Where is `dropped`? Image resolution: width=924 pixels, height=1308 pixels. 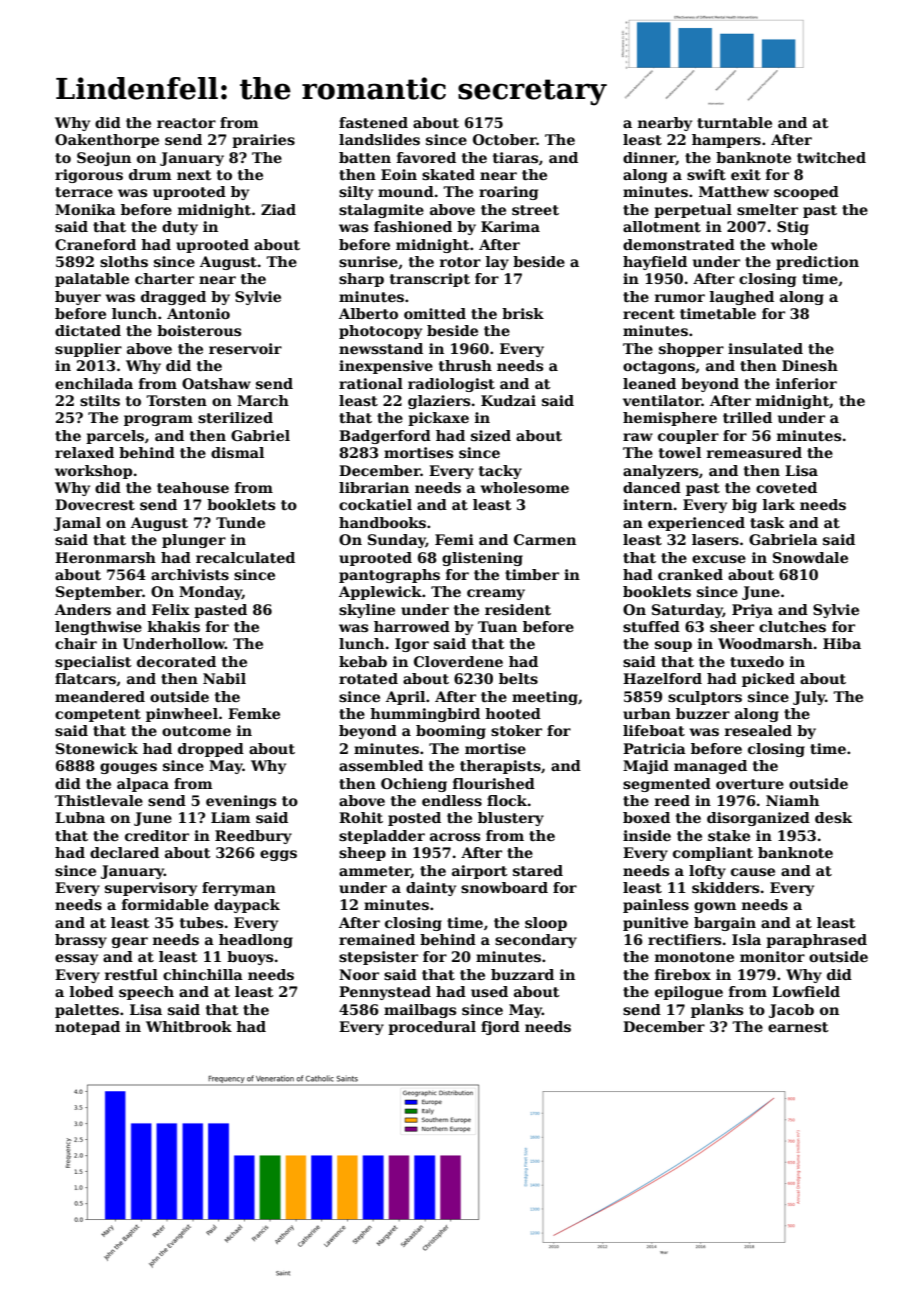 dropped is located at coordinates (211, 750).
